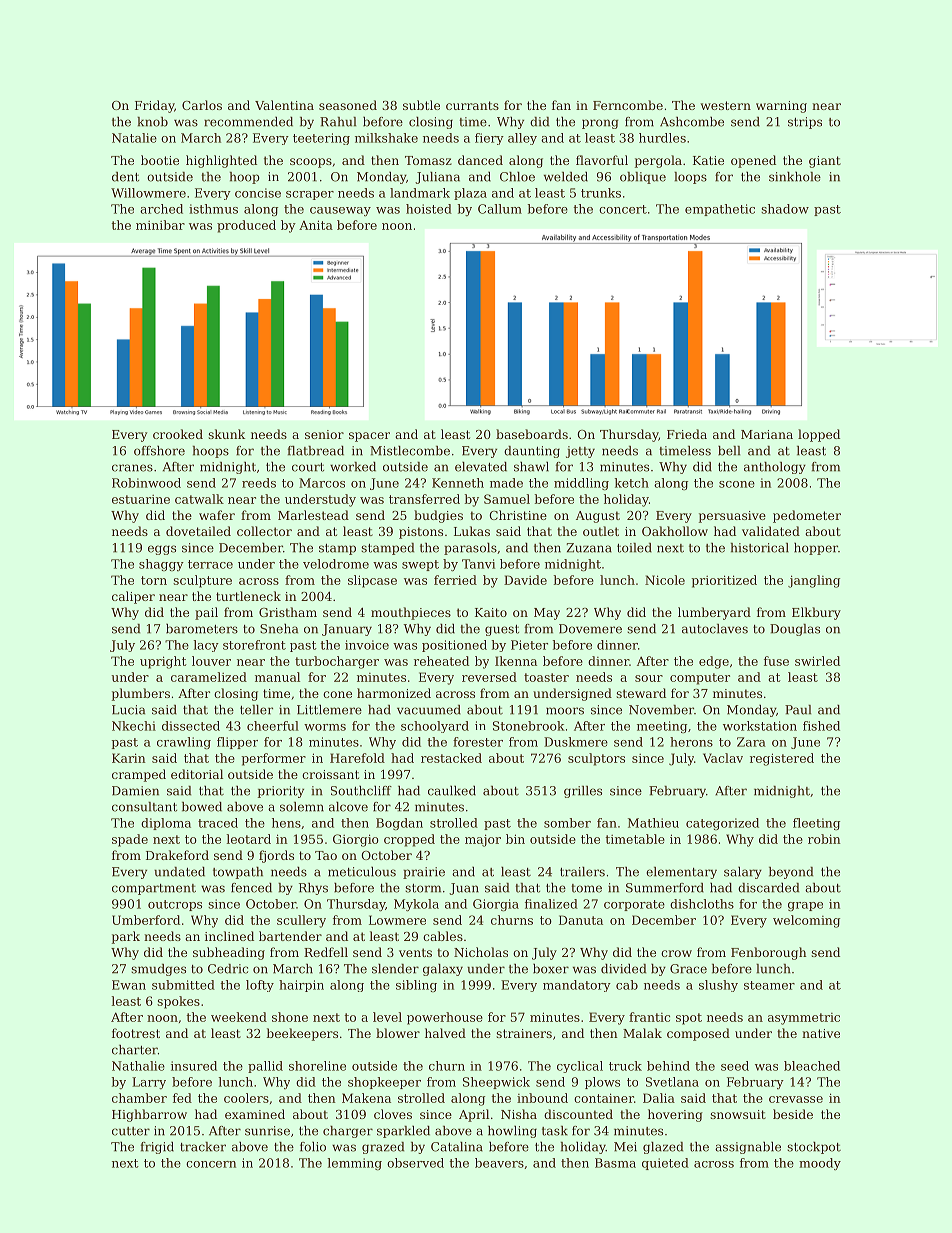 The width and height of the screenshot is (952, 1233). What do you see at coordinates (441, 661) in the screenshot?
I see `reheated` at bounding box center [441, 661].
